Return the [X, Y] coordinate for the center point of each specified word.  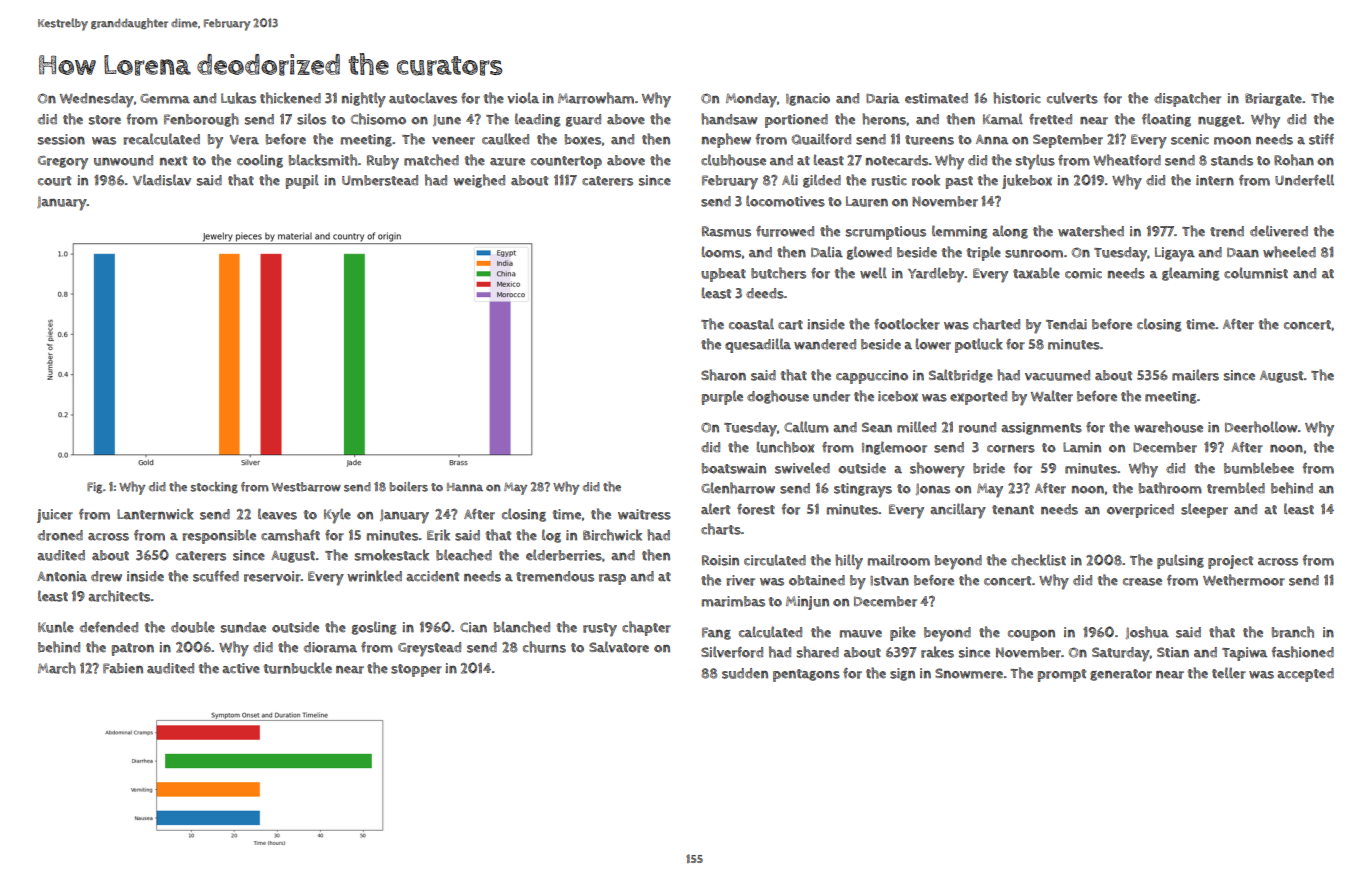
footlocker [907, 324]
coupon [1031, 635]
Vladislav [162, 180]
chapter [646, 628]
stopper [416, 670]
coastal [751, 324]
